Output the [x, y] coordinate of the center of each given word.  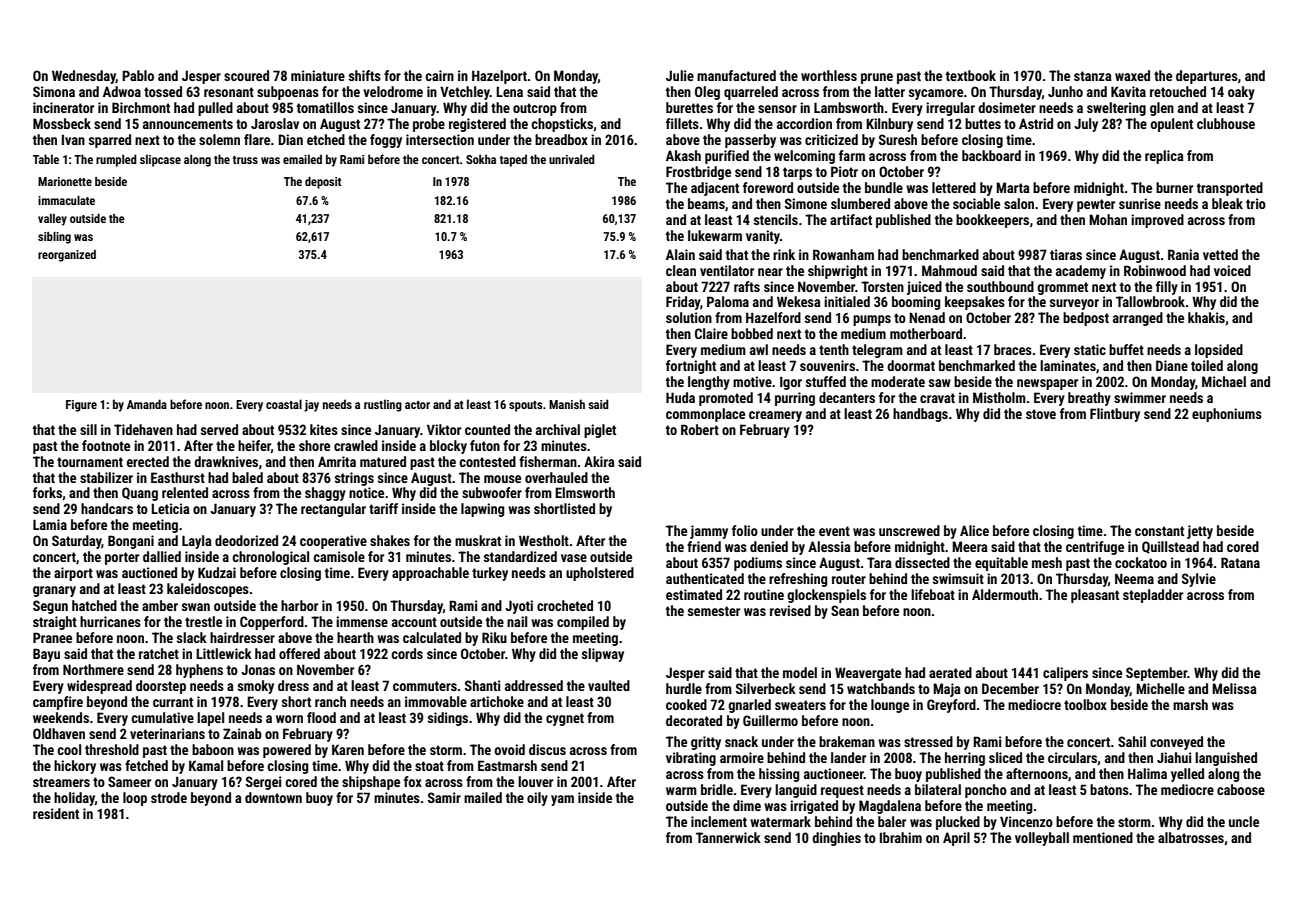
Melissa [1234, 688]
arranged [1138, 319]
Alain [680, 254]
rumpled [116, 160]
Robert [700, 429]
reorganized [67, 256]
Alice [974, 530]
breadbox [561, 139]
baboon [213, 749]
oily [537, 799]
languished [1226, 759]
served [219, 429]
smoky [256, 687]
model [800, 672]
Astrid [1036, 123]
